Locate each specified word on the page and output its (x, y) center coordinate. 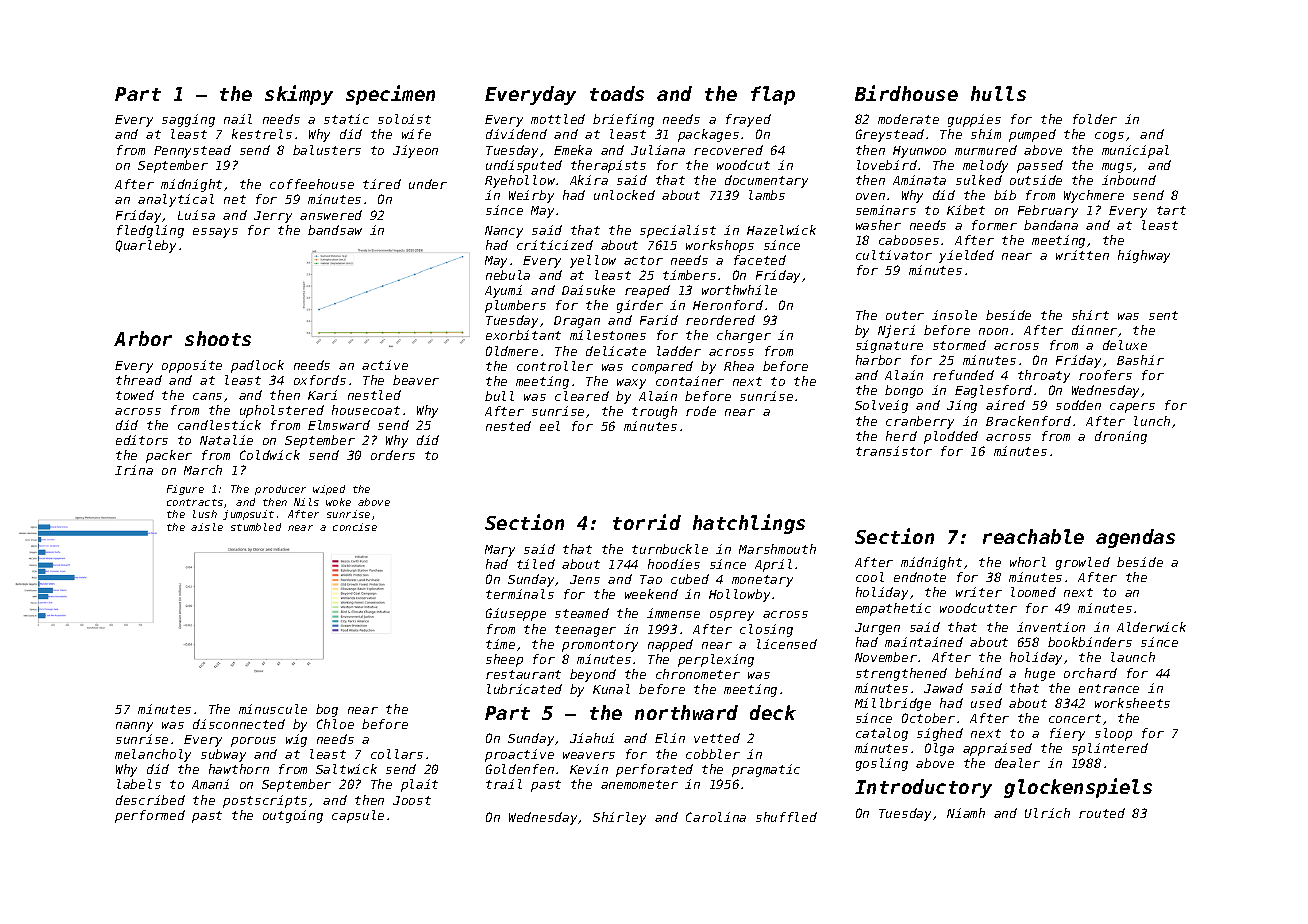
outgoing (293, 816)
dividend (516, 134)
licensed (787, 644)
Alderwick (1151, 627)
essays (215, 233)
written (1082, 255)
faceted (760, 260)
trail (504, 784)
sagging (188, 120)
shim (986, 134)
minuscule (273, 709)
